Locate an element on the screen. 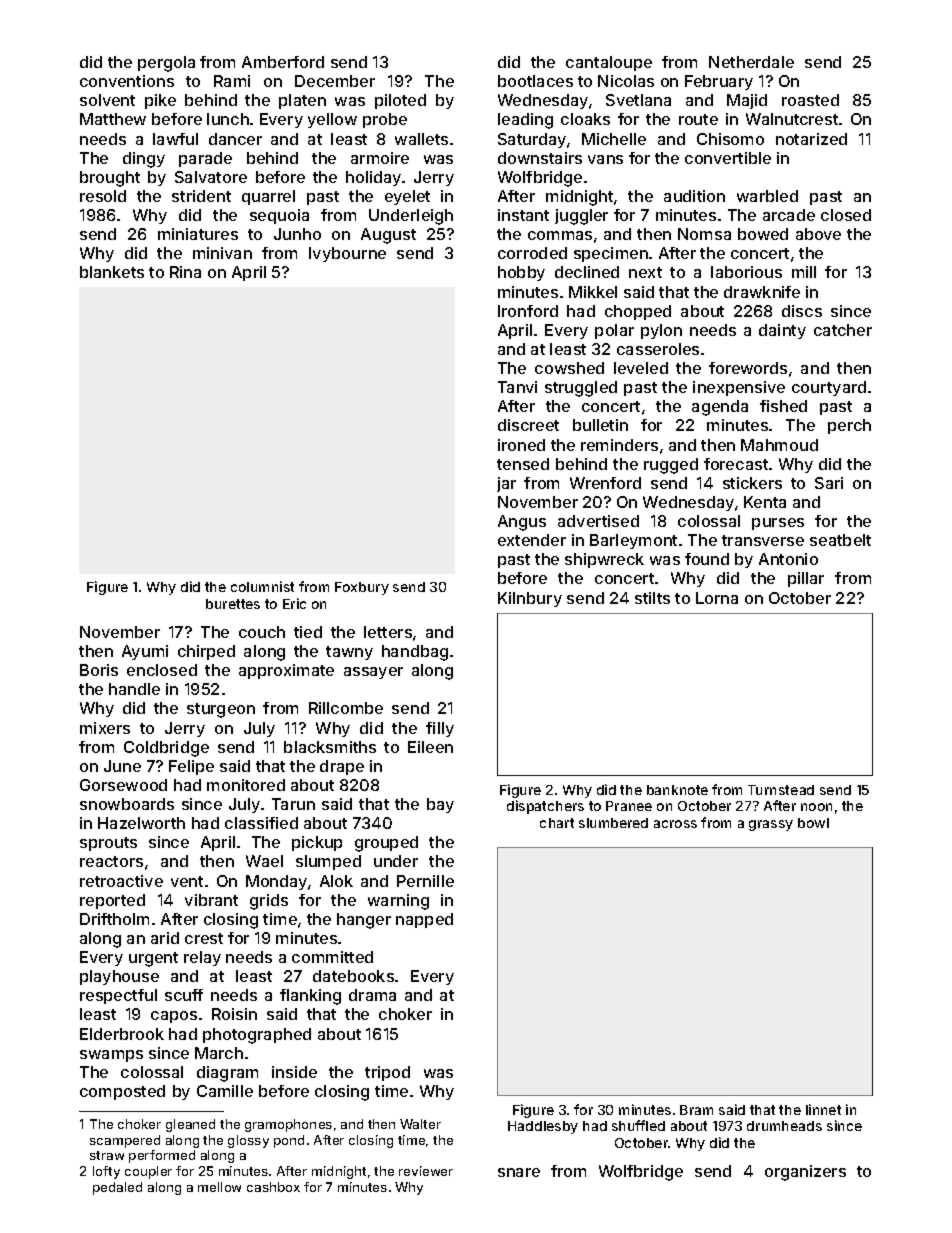 Image resolution: width=952 pixels, height=1233 pixels. Matthew is located at coordinates (113, 119).
